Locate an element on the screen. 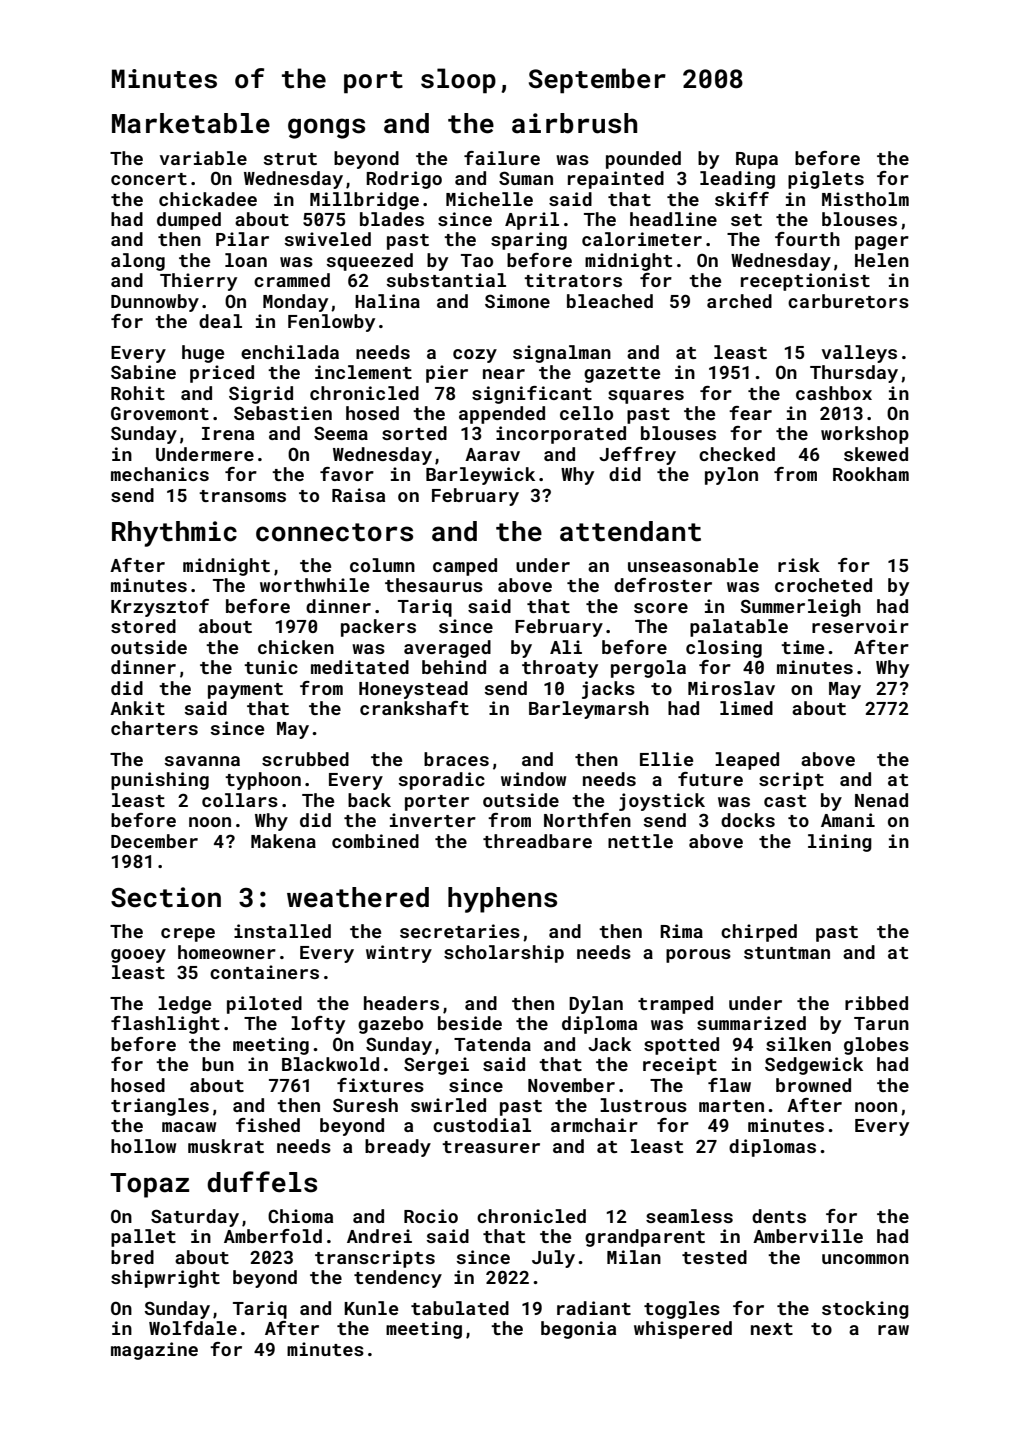 This screenshot has height=1449, width=1020. Kunle is located at coordinates (371, 1308).
